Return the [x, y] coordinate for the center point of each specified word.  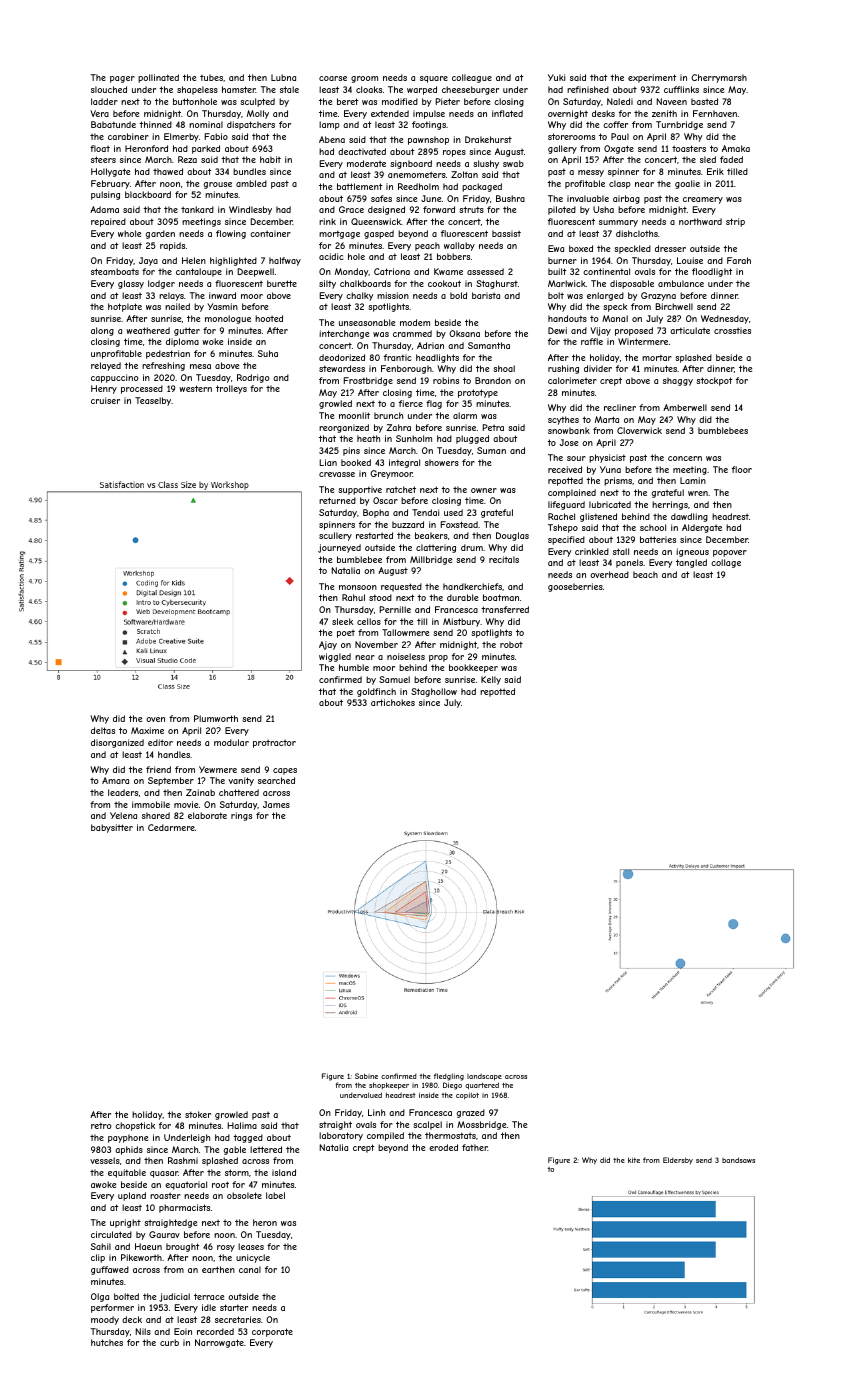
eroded [443, 1147]
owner [484, 490]
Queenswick [376, 221]
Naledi [620, 101]
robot [511, 644]
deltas [103, 730]
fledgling [449, 1077]
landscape [484, 1077]
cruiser [105, 400]
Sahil [101, 1246]
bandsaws [738, 1160]
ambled [251, 183]
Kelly [491, 680]
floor [742, 469]
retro [101, 1125]
